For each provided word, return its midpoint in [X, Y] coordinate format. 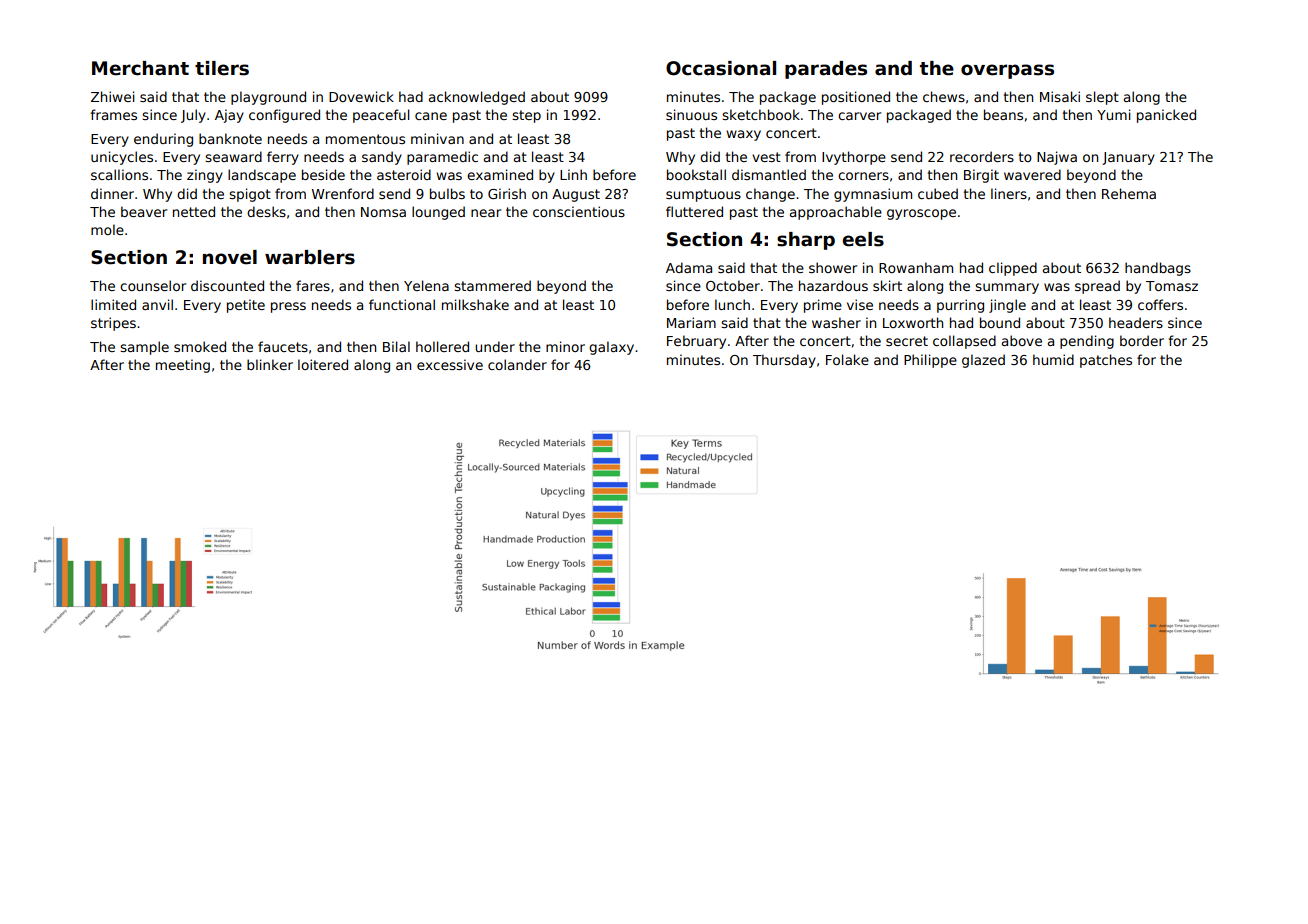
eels [863, 239]
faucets [283, 346]
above [1022, 340]
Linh [573, 174]
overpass [1007, 71]
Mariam [691, 322]
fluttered [694, 211]
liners [1009, 193]
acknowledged [477, 98]
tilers [222, 68]
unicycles [122, 158]
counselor [153, 285]
